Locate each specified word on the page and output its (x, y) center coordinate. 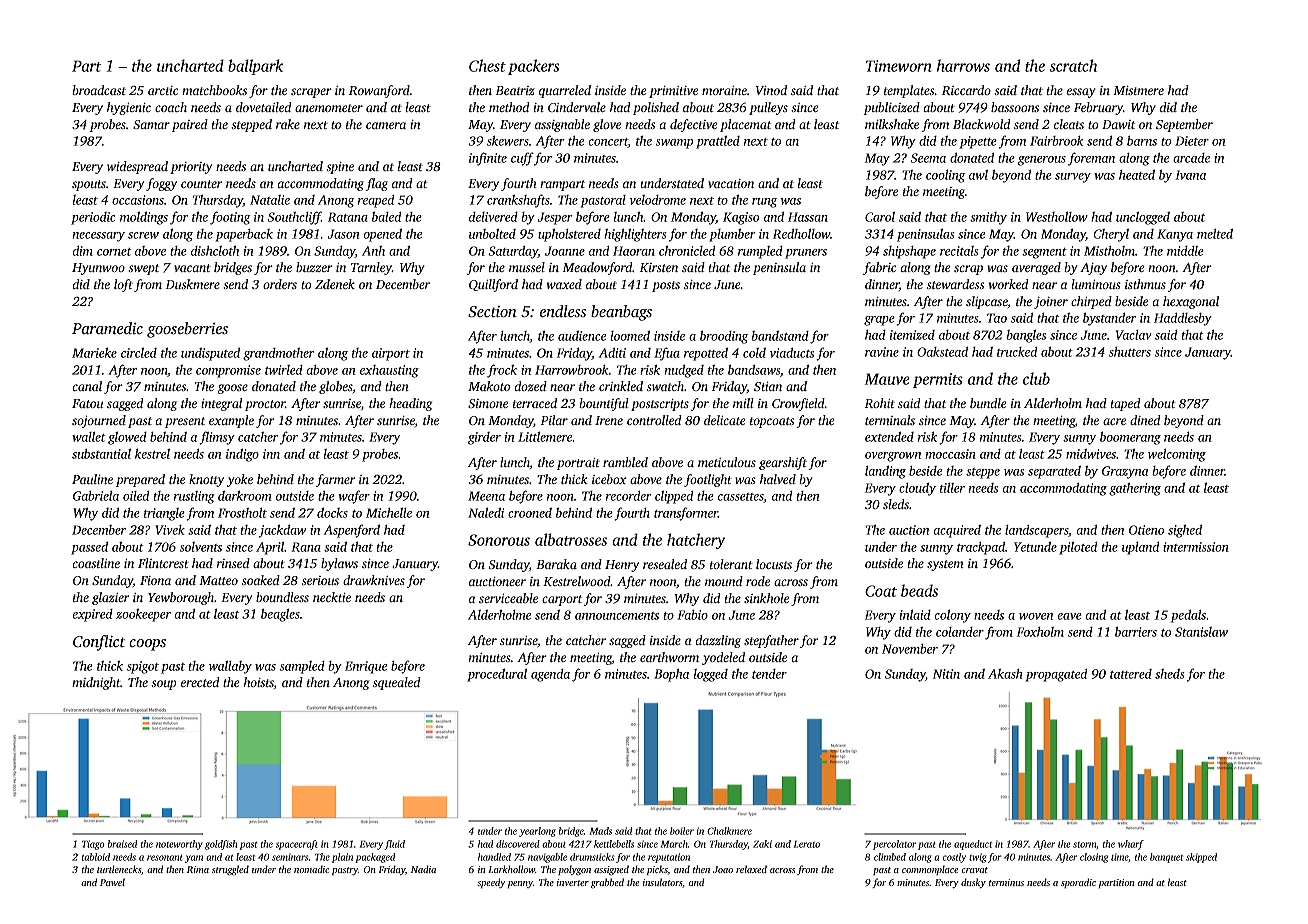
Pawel (112, 882)
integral (221, 404)
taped (1125, 404)
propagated (1056, 675)
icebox (609, 479)
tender (769, 674)
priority (191, 168)
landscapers (1036, 531)
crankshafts (518, 201)
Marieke (94, 353)
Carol (880, 217)
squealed (396, 683)
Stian (768, 386)
